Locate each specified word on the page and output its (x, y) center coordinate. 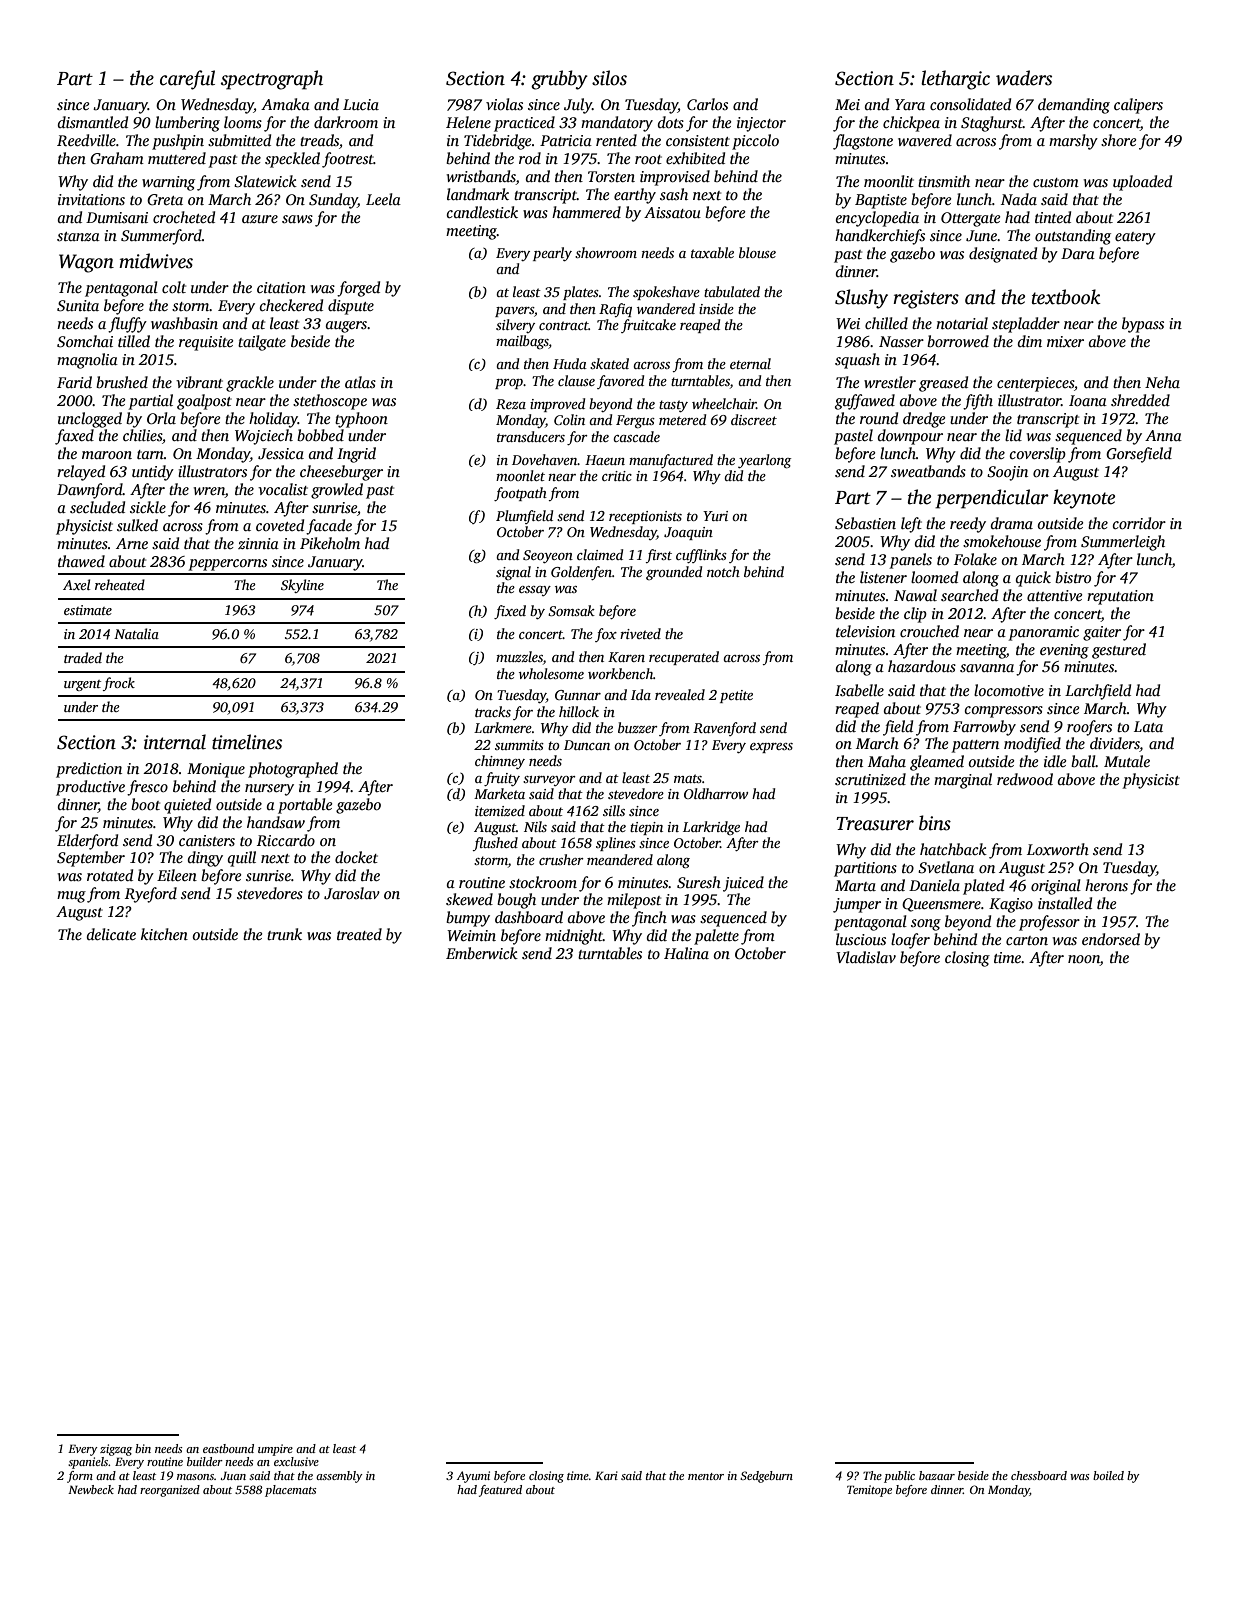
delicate (111, 934)
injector (761, 124)
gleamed (937, 763)
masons (195, 1477)
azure (260, 219)
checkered (291, 305)
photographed (293, 770)
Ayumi (473, 1477)
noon (1084, 959)
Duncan (587, 745)
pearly (552, 254)
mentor (706, 1476)
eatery (1135, 238)
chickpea (911, 124)
